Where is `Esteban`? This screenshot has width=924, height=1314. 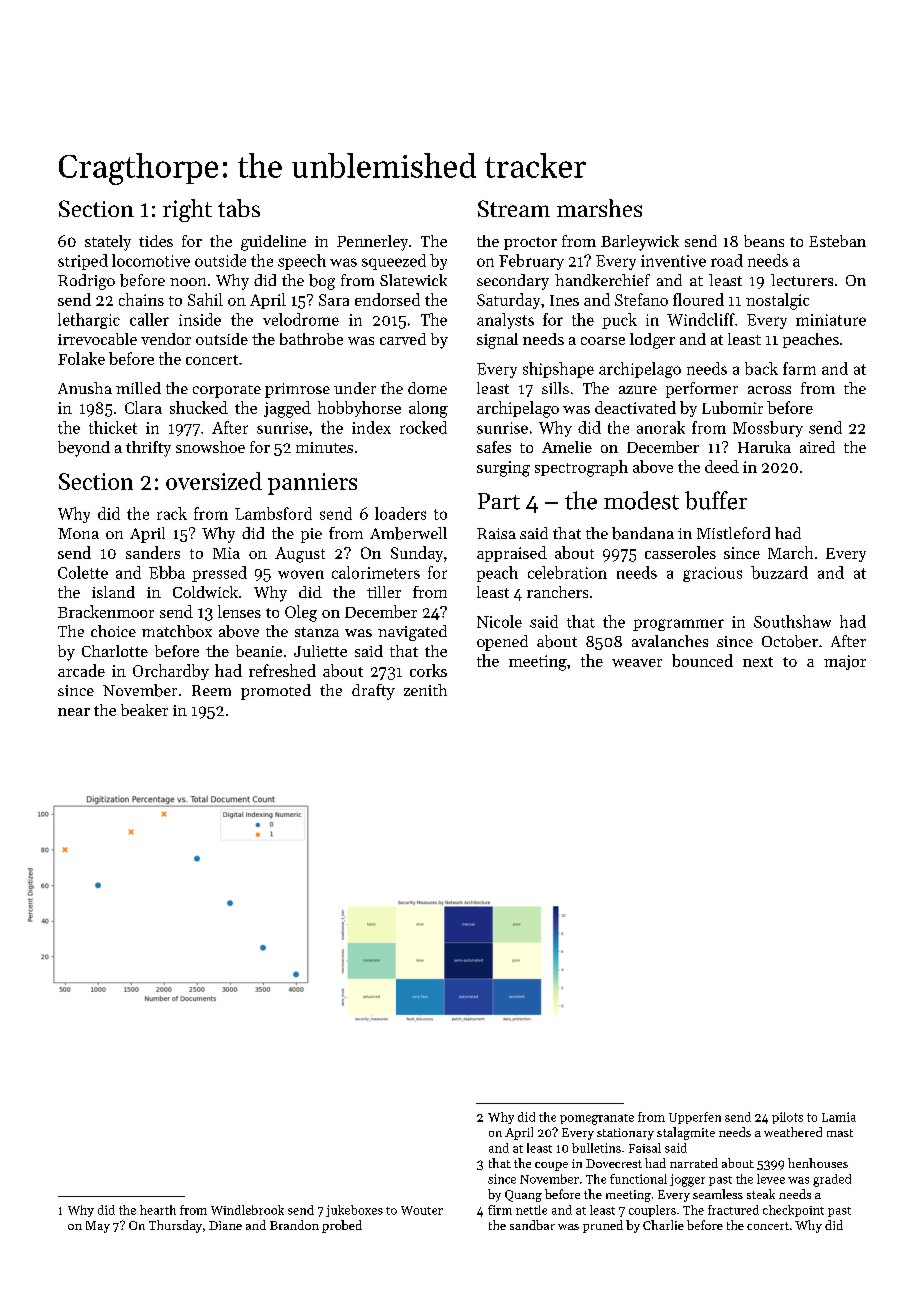 Esteban is located at coordinates (837, 241).
